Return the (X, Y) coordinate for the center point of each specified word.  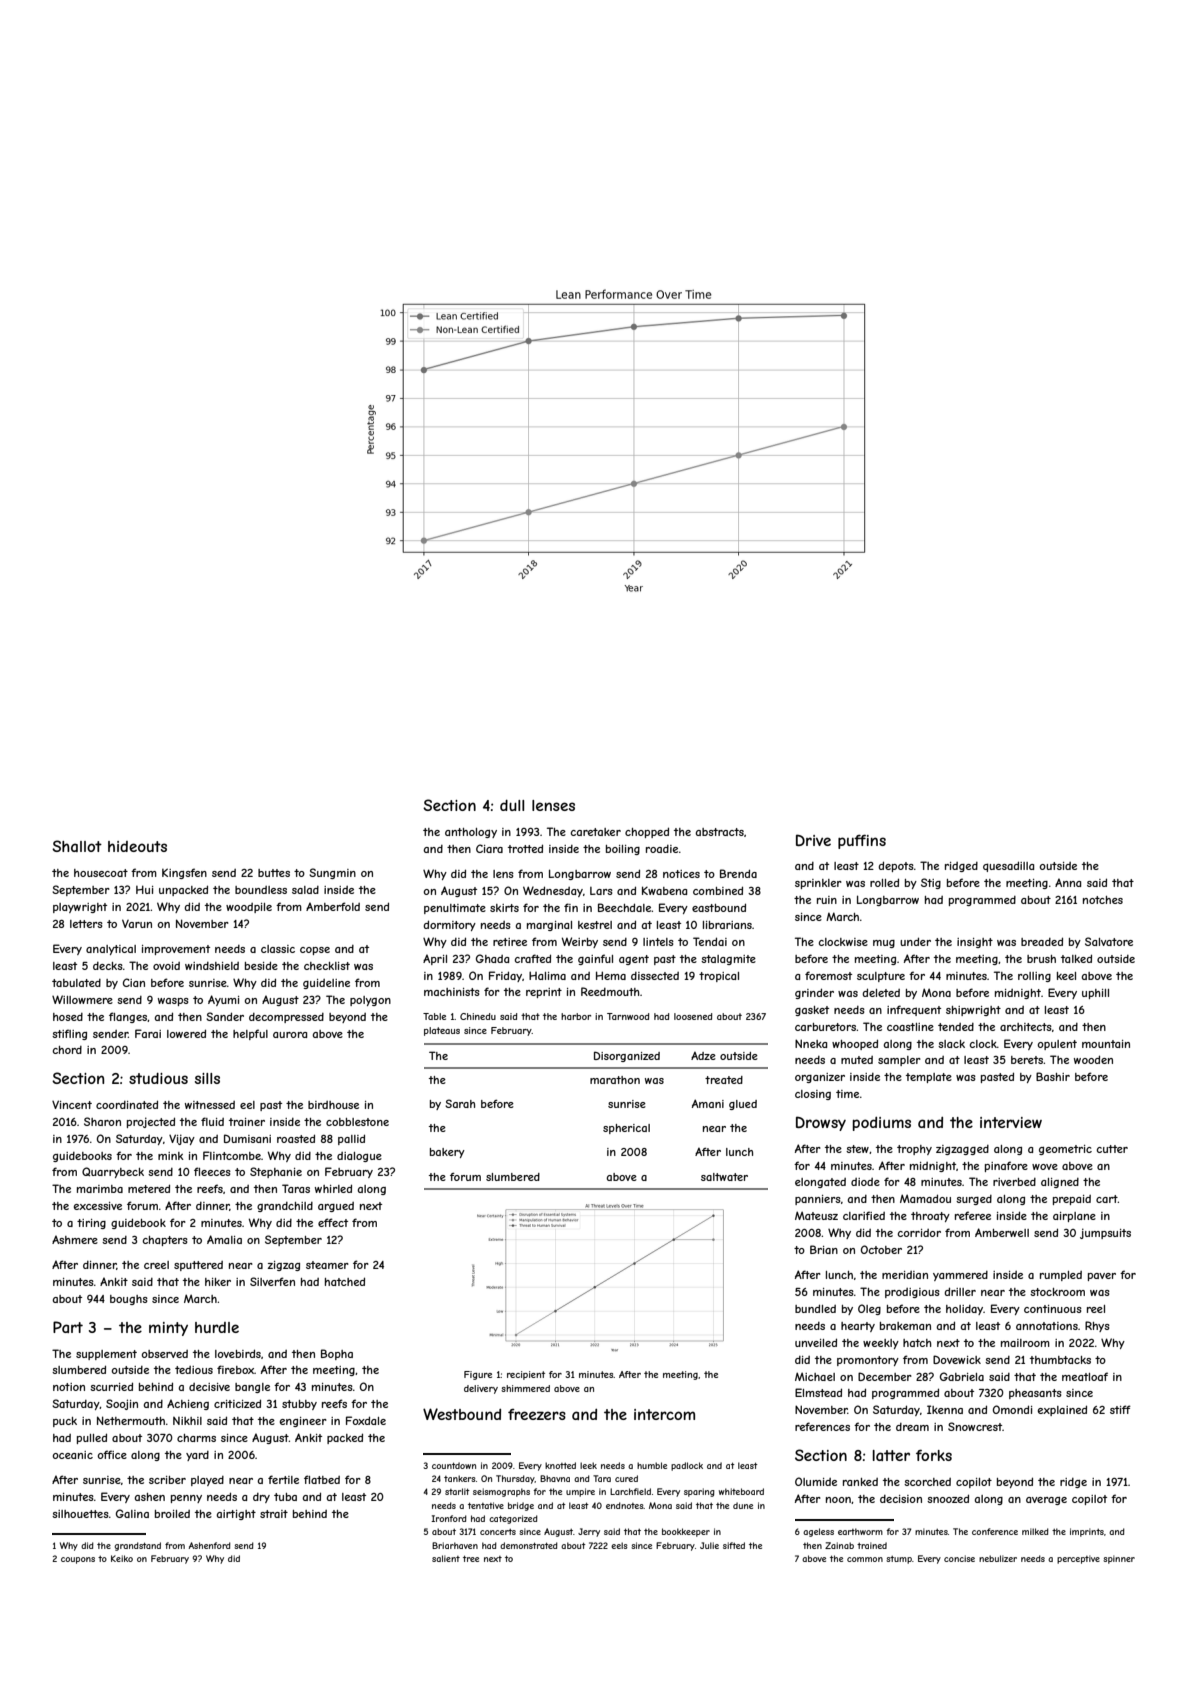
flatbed (322, 1479)
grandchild (285, 1207)
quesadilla (1008, 866)
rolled (884, 882)
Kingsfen (184, 873)
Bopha (337, 1354)
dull (512, 805)
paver (1102, 1277)
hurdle (217, 1327)
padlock (687, 1466)
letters (86, 924)
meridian (905, 1275)
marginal (549, 926)
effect (333, 1222)
